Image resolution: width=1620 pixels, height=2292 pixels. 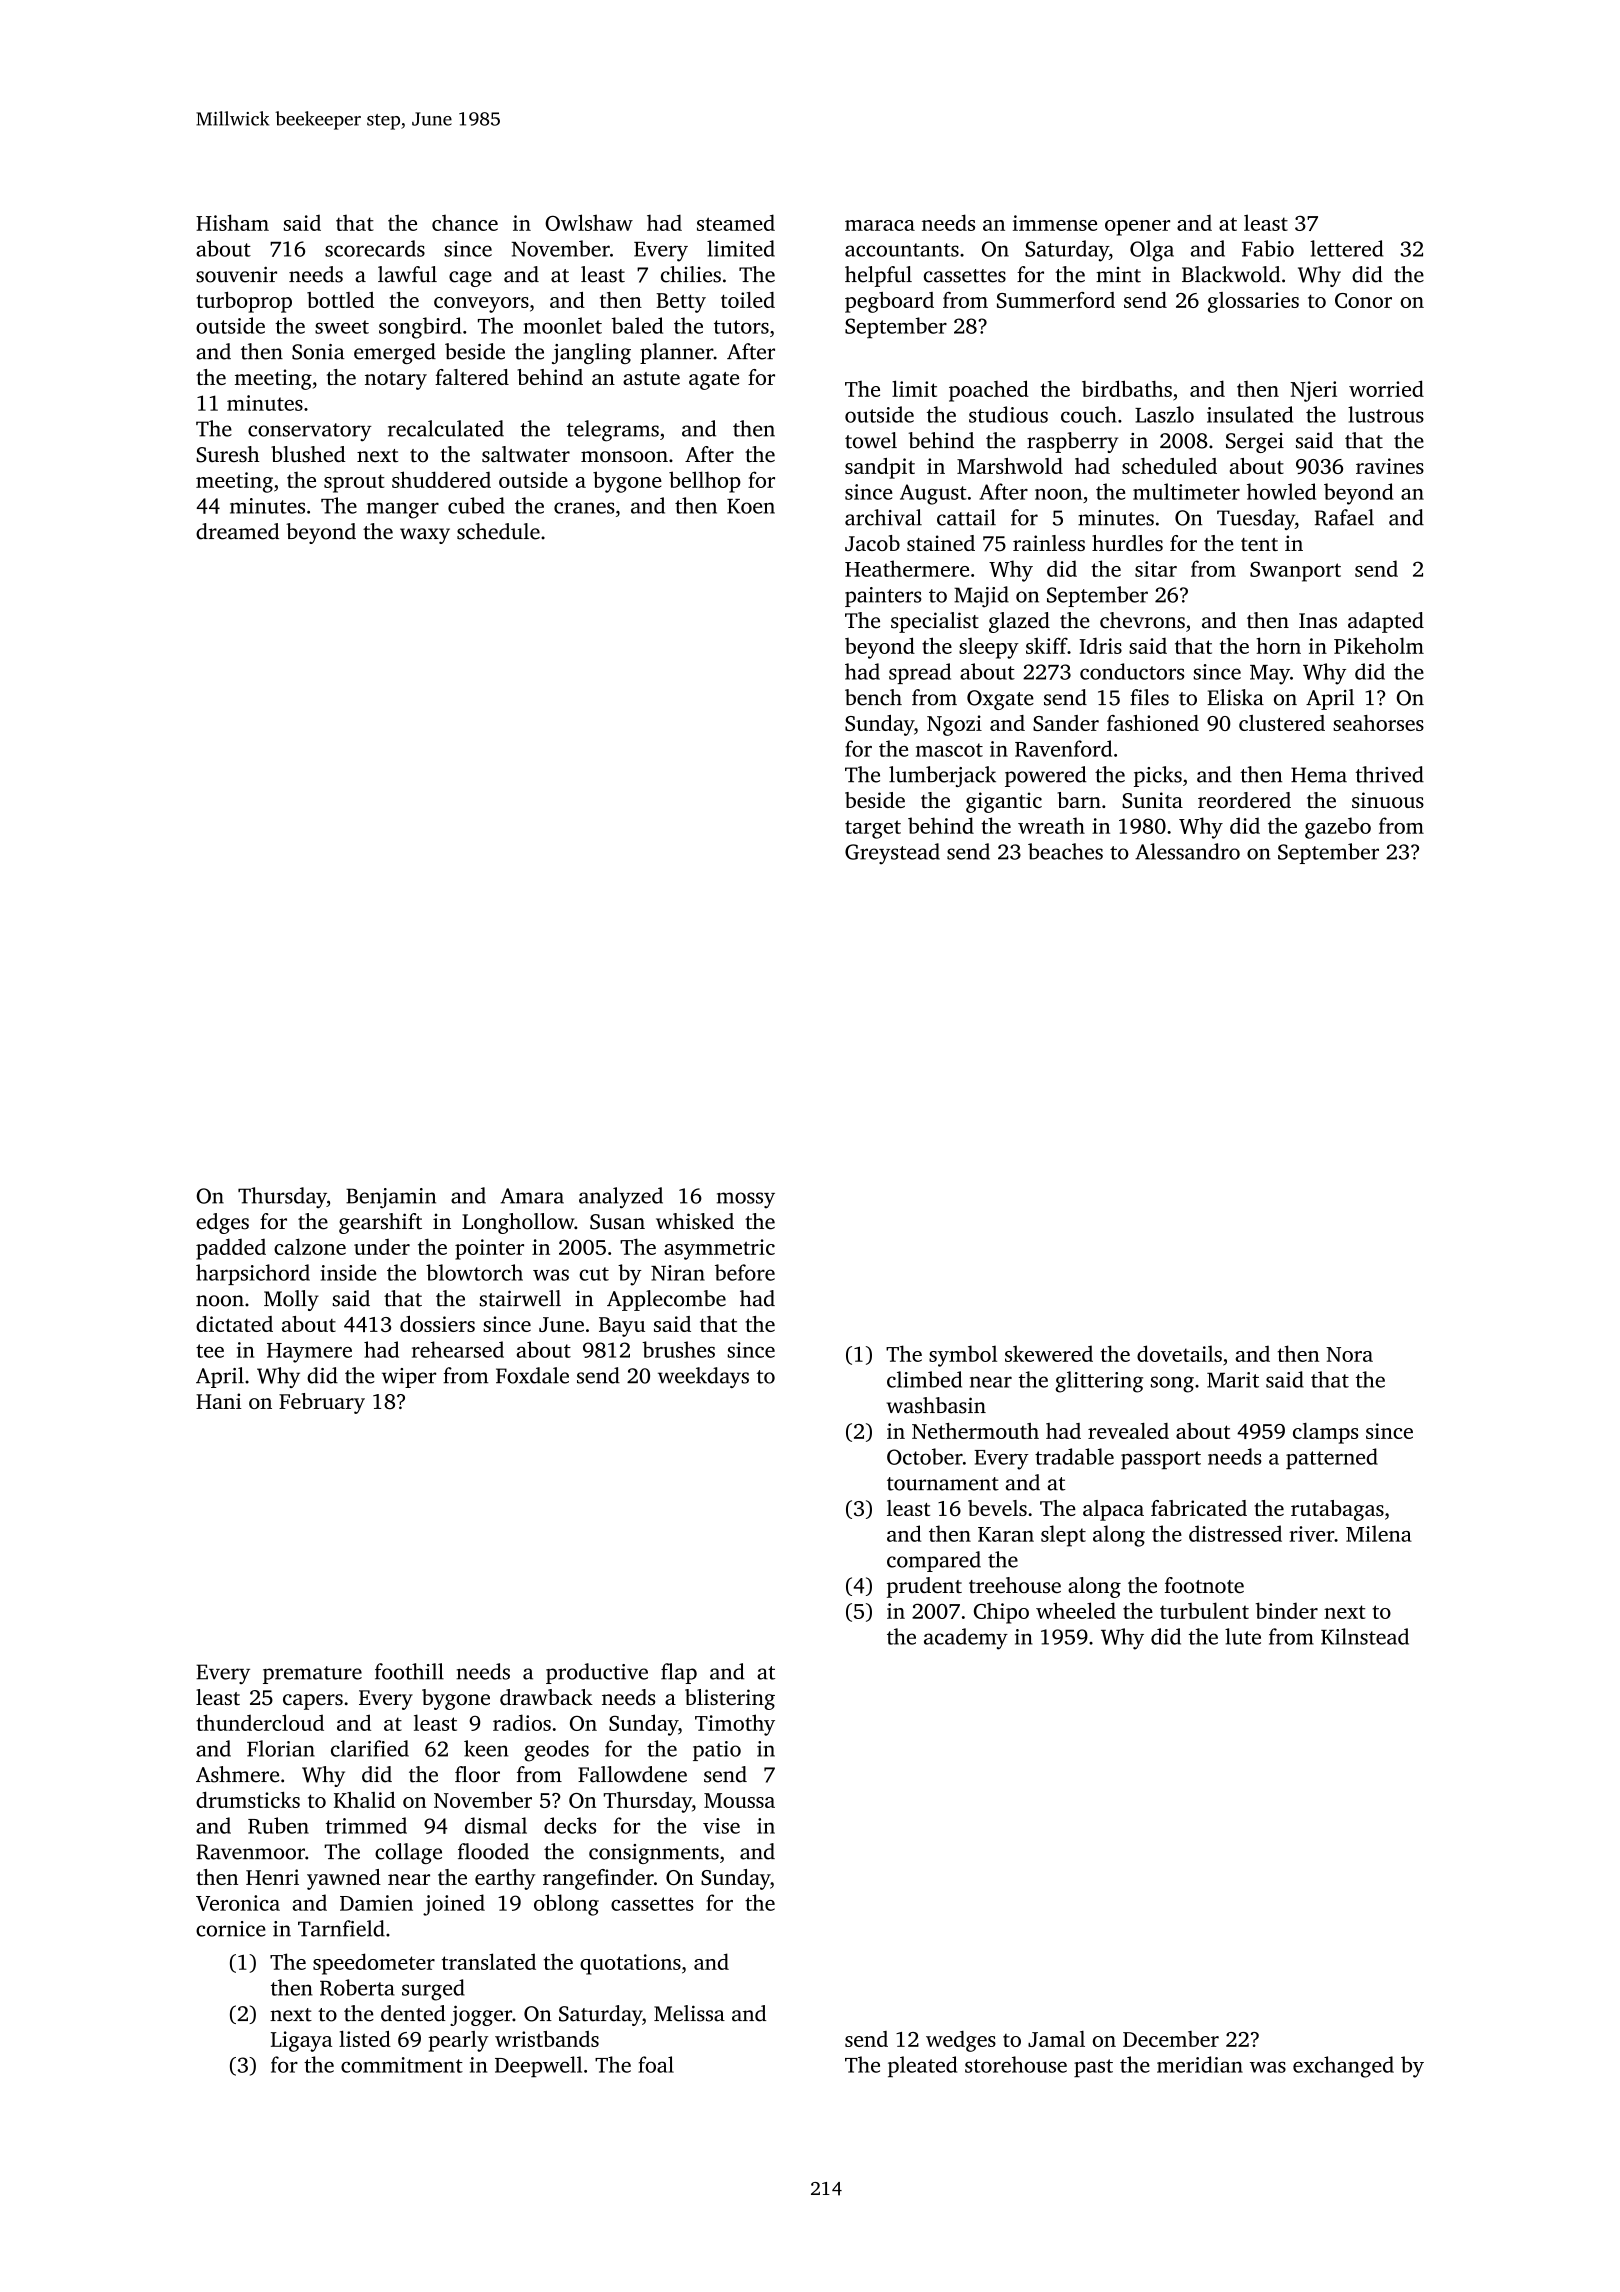 I want to click on pleated, so click(x=922, y=2066).
